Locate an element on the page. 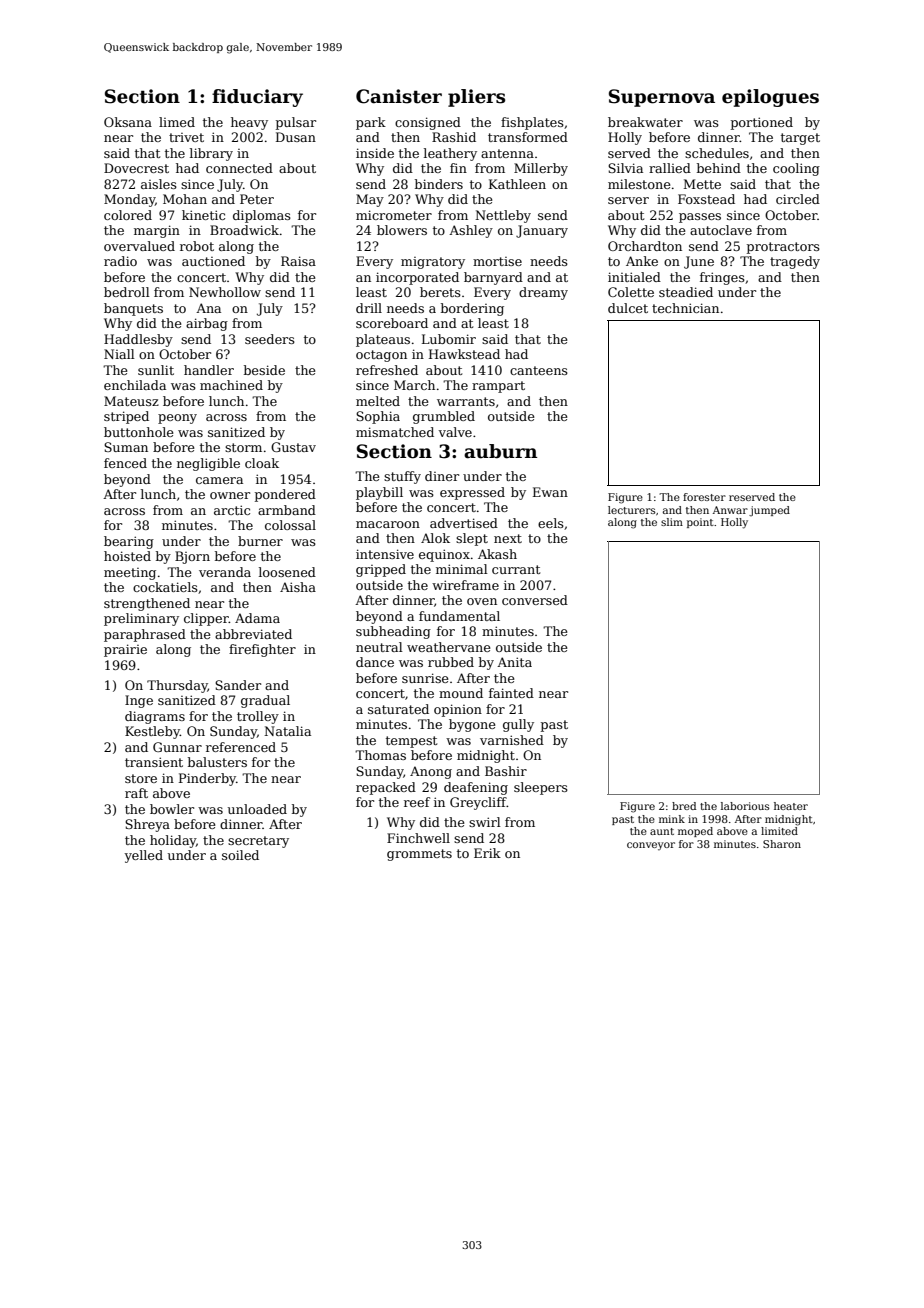 This page has height=1308, width=924. Supernova is located at coordinates (662, 98).
